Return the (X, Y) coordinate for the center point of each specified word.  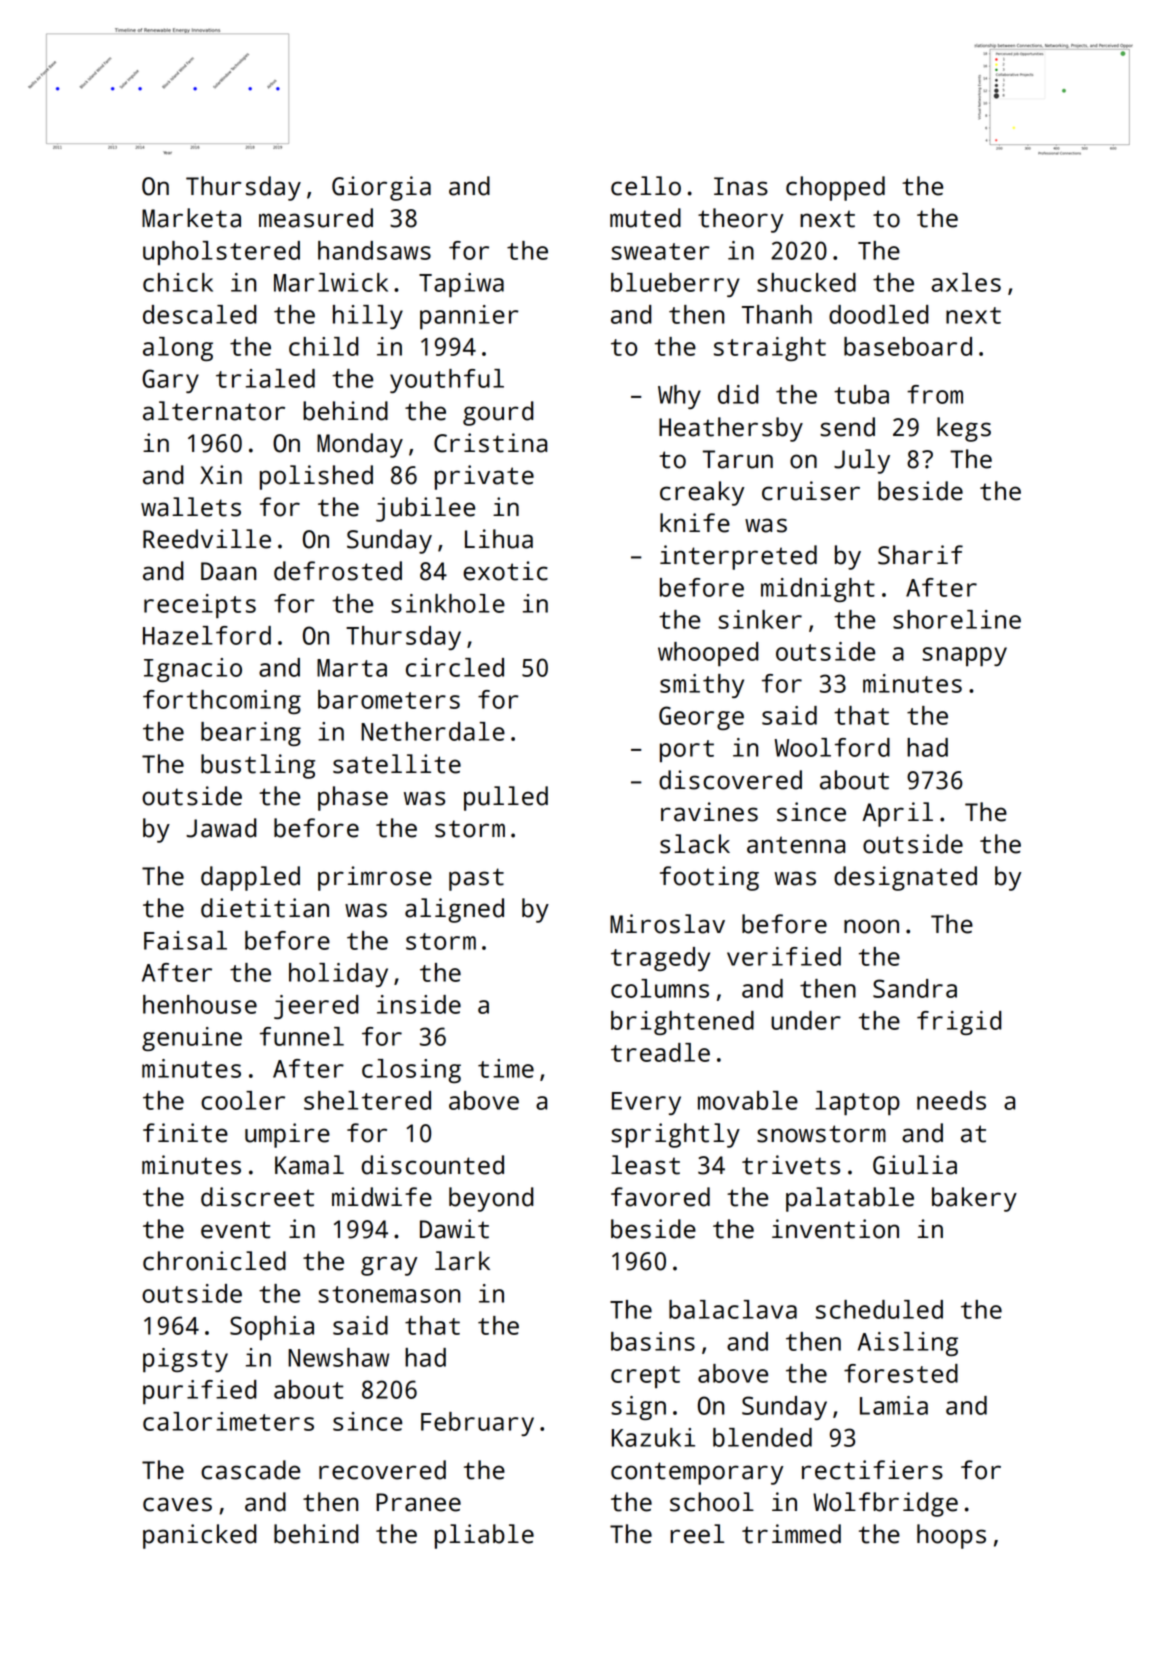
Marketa (191, 218)
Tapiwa (461, 285)
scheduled (879, 1309)
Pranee (418, 1502)
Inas (741, 186)
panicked (200, 1536)
